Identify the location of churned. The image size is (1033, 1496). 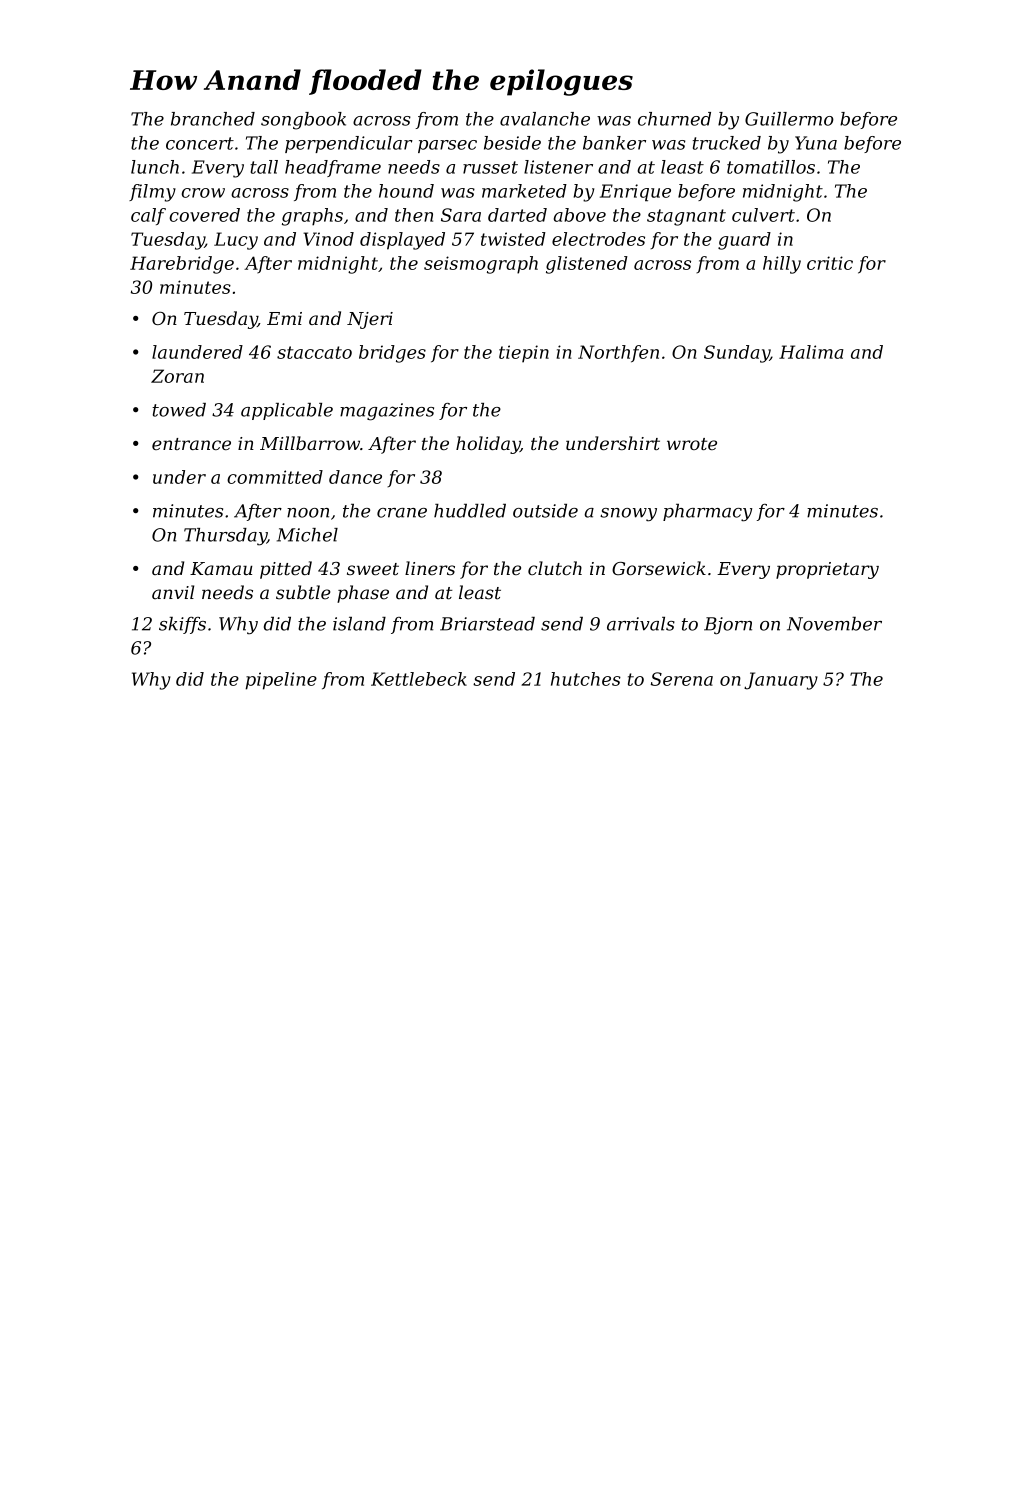
(674, 119).
